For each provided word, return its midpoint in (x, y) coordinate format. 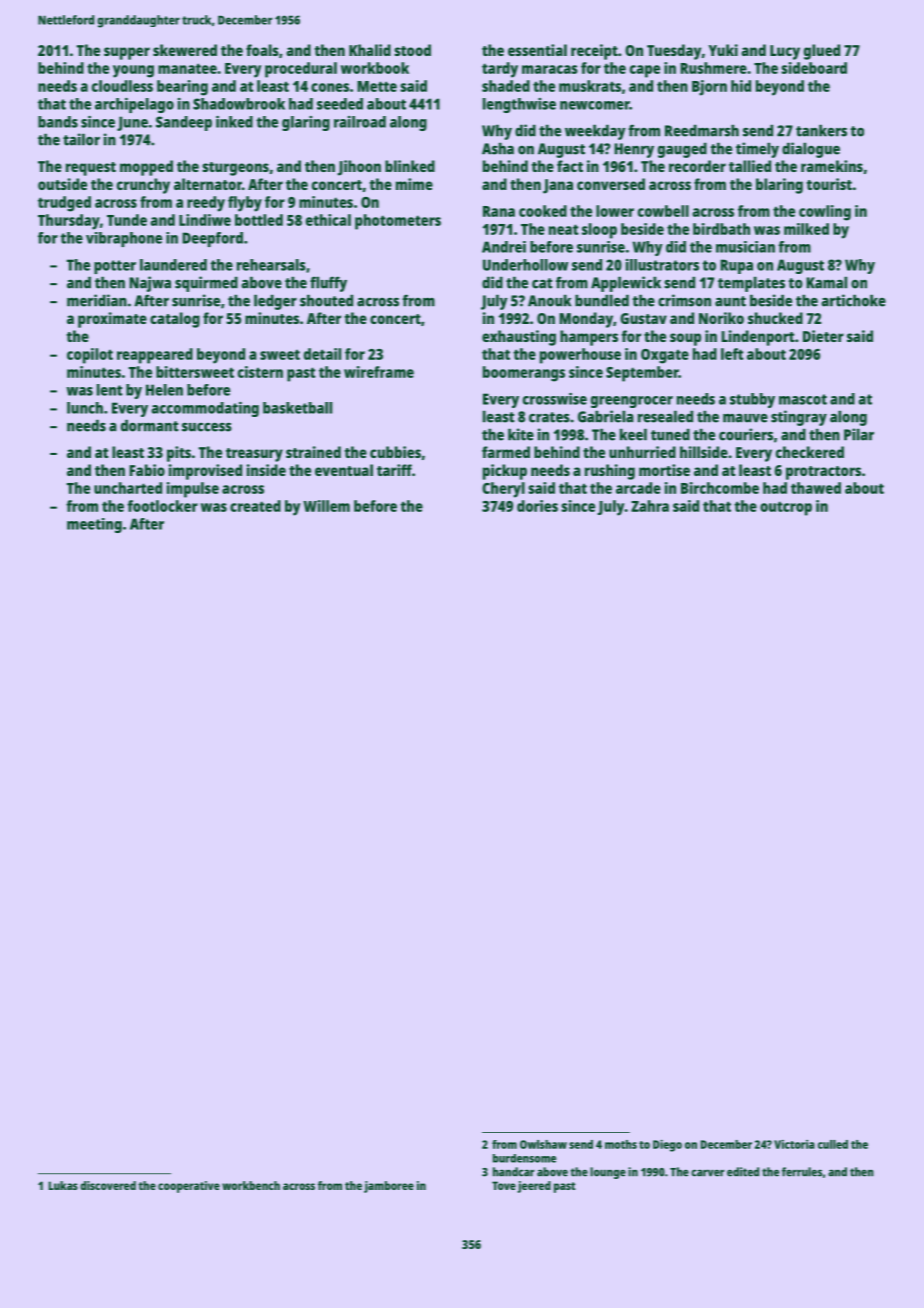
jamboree (389, 1187)
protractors (823, 473)
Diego (667, 1146)
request (91, 169)
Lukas (63, 1185)
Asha (498, 148)
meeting (94, 525)
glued (822, 52)
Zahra (650, 506)
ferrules (802, 1172)
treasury (254, 455)
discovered (108, 1185)
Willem (326, 506)
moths (621, 1144)
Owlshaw (543, 1144)
